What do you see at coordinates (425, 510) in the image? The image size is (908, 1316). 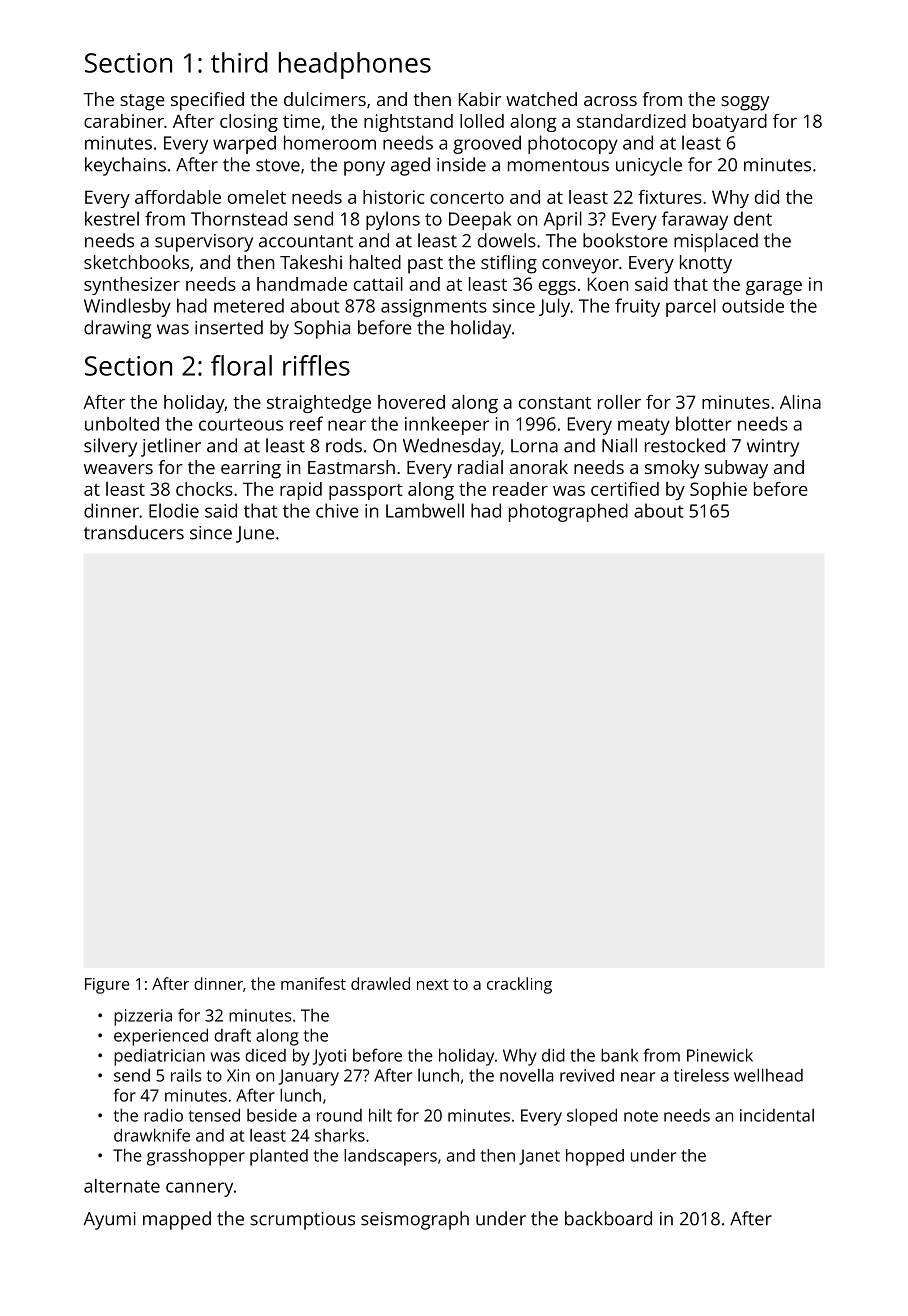 I see `Lambwell` at bounding box center [425, 510].
